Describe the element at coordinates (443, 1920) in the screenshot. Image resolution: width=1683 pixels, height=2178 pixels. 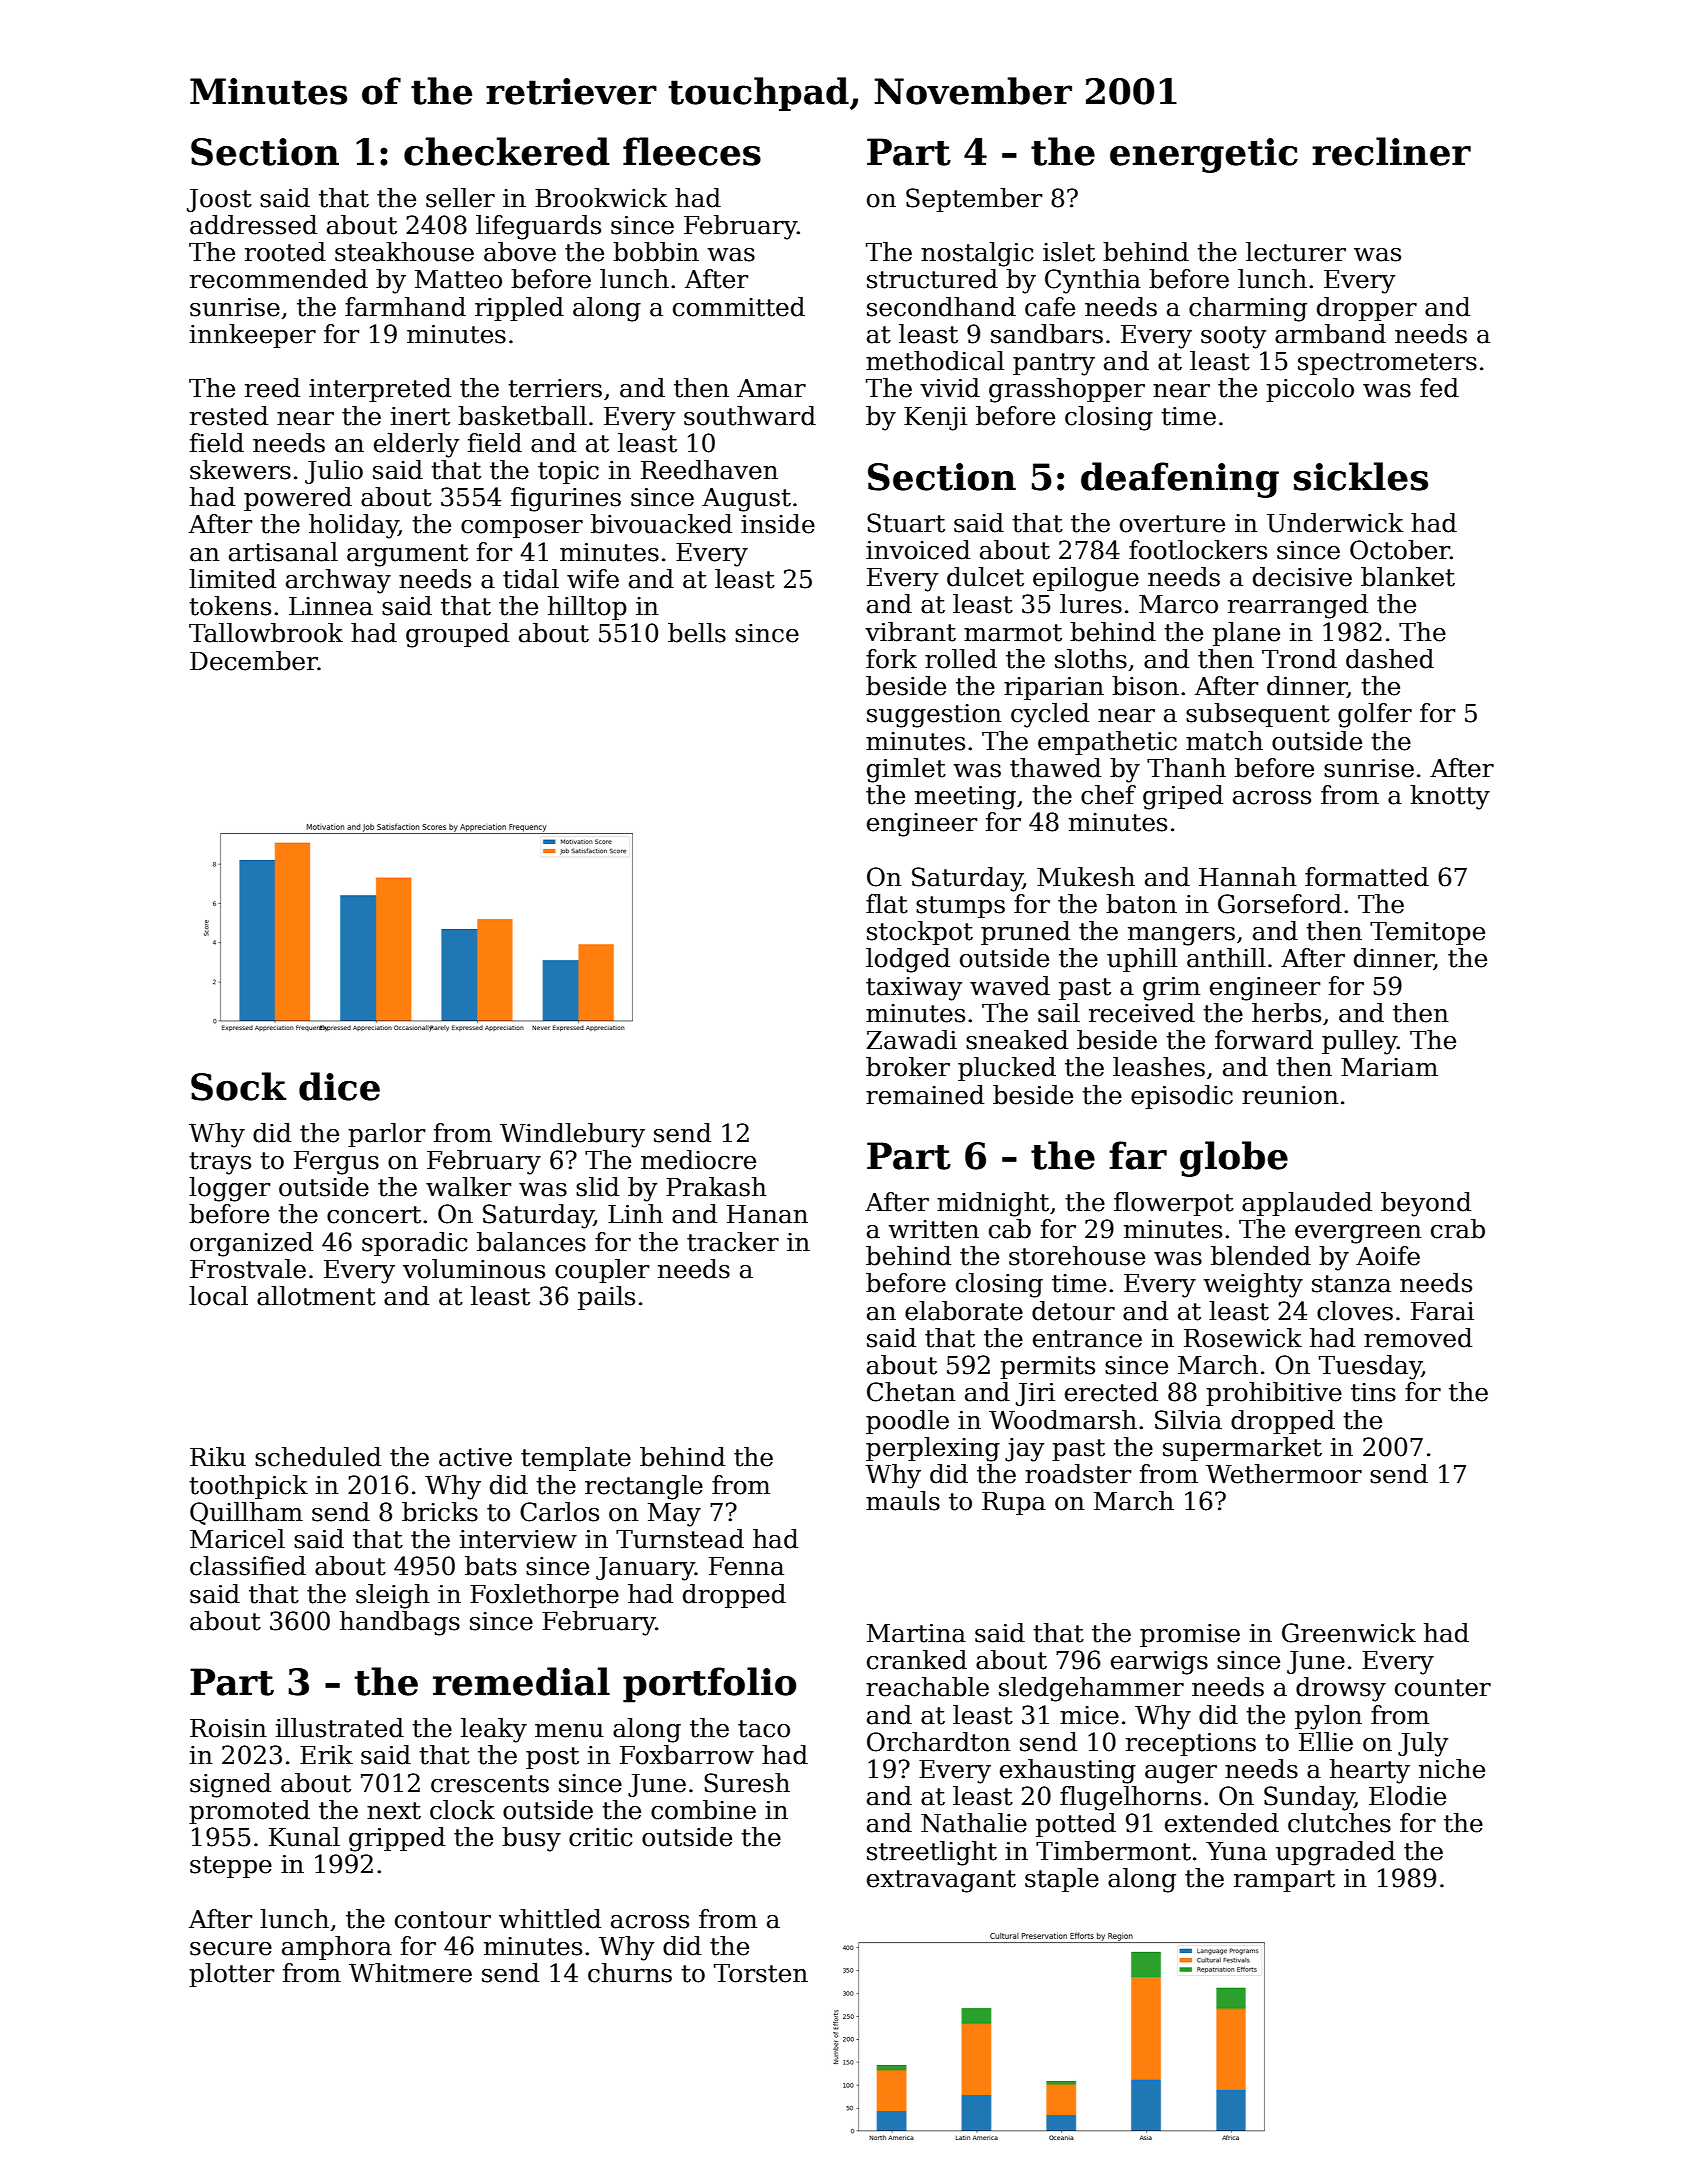
I see `contour` at that location.
